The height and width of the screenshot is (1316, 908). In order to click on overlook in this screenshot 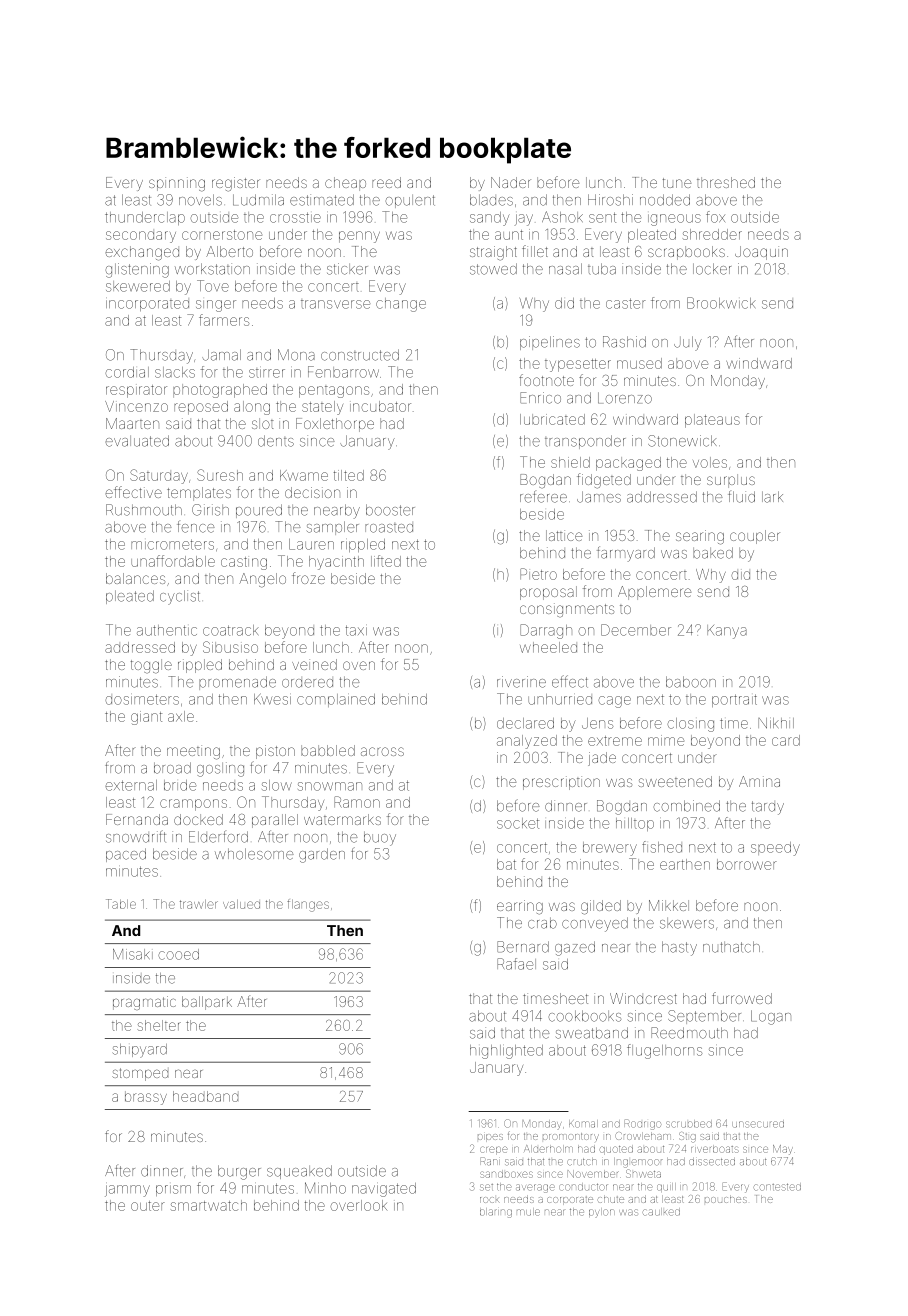, I will do `click(358, 1205)`.
